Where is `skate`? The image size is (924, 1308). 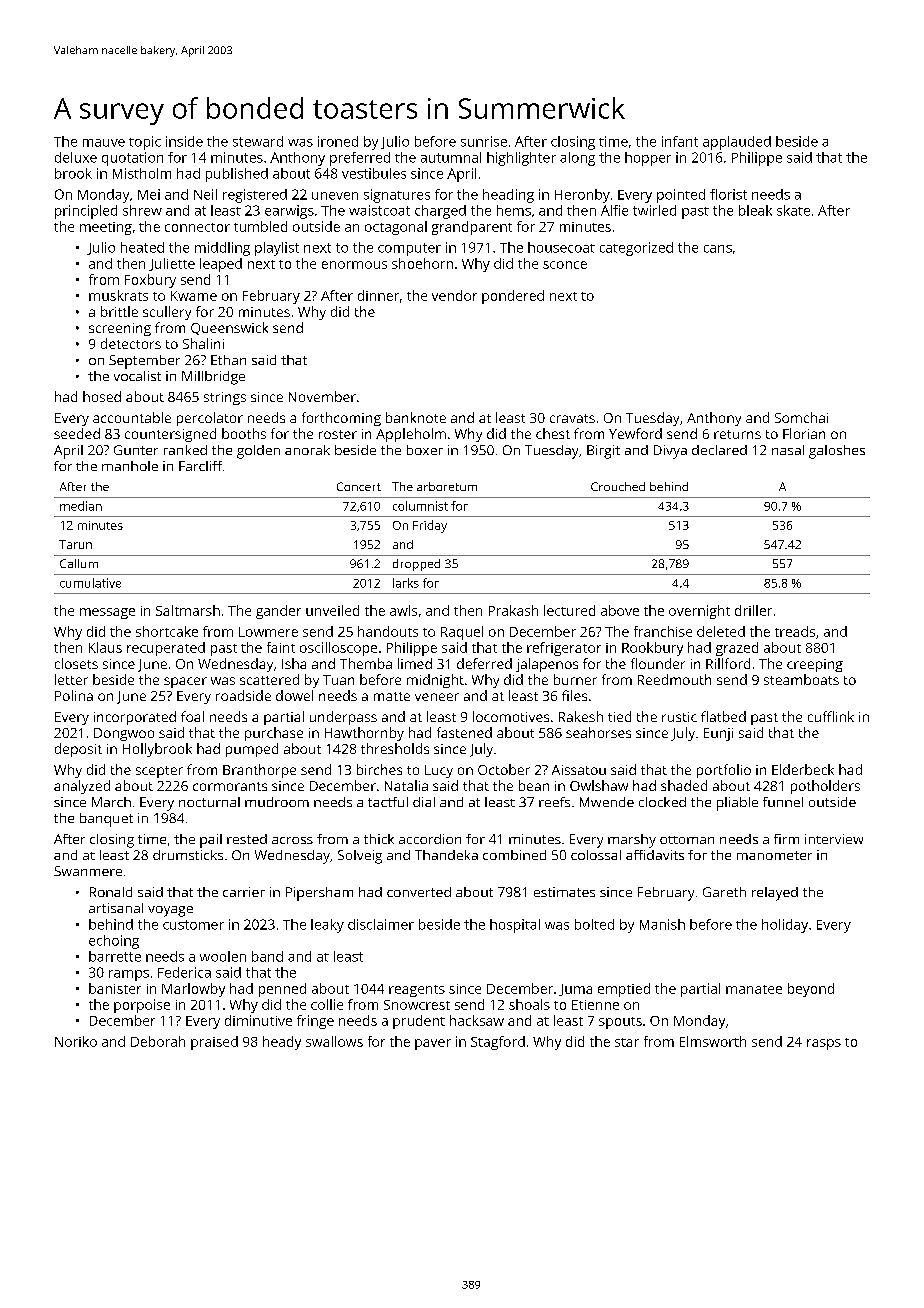 skate is located at coordinates (793, 210).
